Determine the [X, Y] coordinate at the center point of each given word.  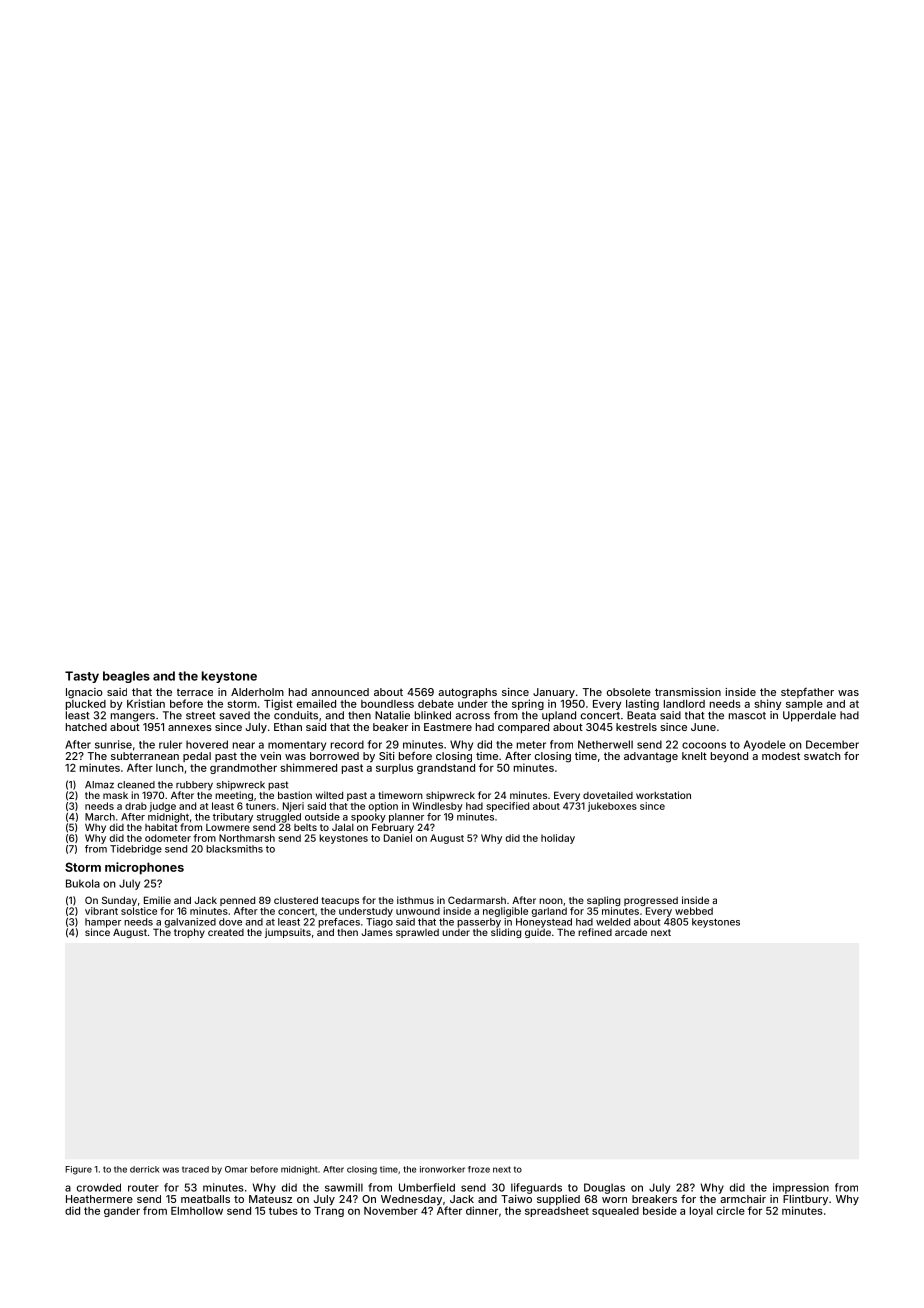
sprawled [417, 933]
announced [340, 692]
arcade [631, 932]
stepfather [807, 693]
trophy [189, 933]
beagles [126, 677]
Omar [236, 1169]
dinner [482, 1210]
